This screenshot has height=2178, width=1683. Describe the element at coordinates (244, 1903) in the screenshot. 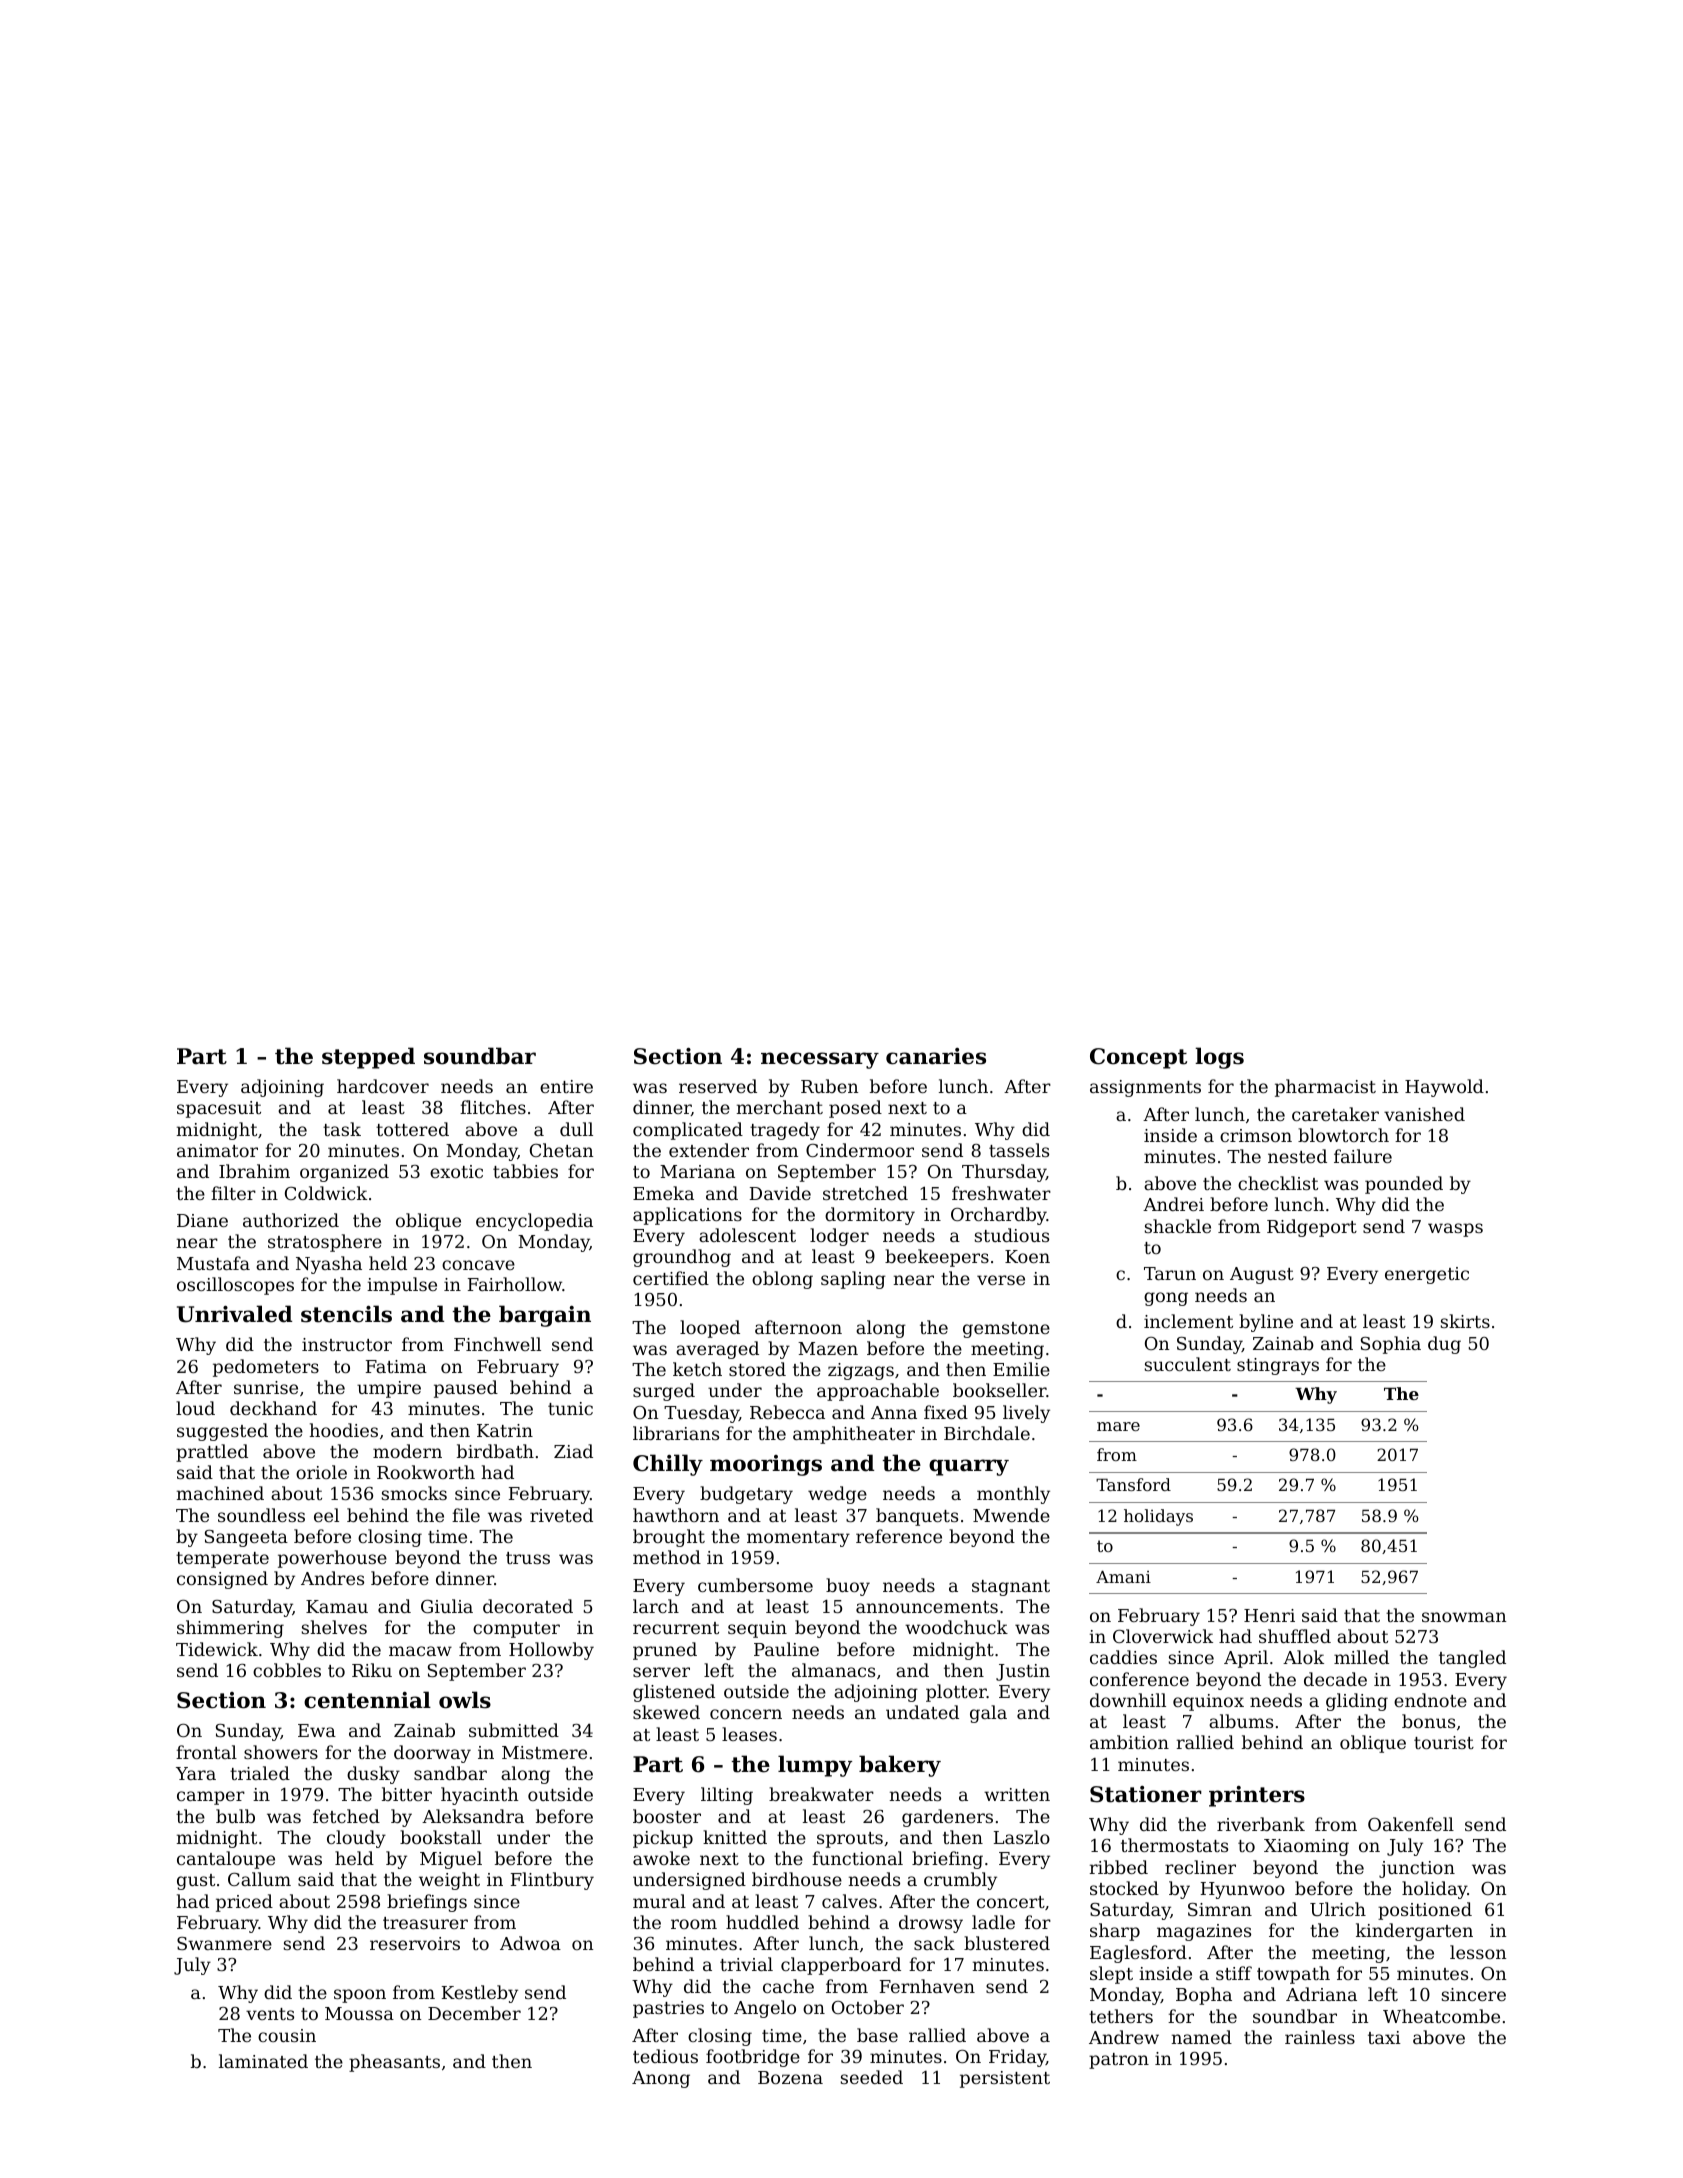

I see `priced` at that location.
